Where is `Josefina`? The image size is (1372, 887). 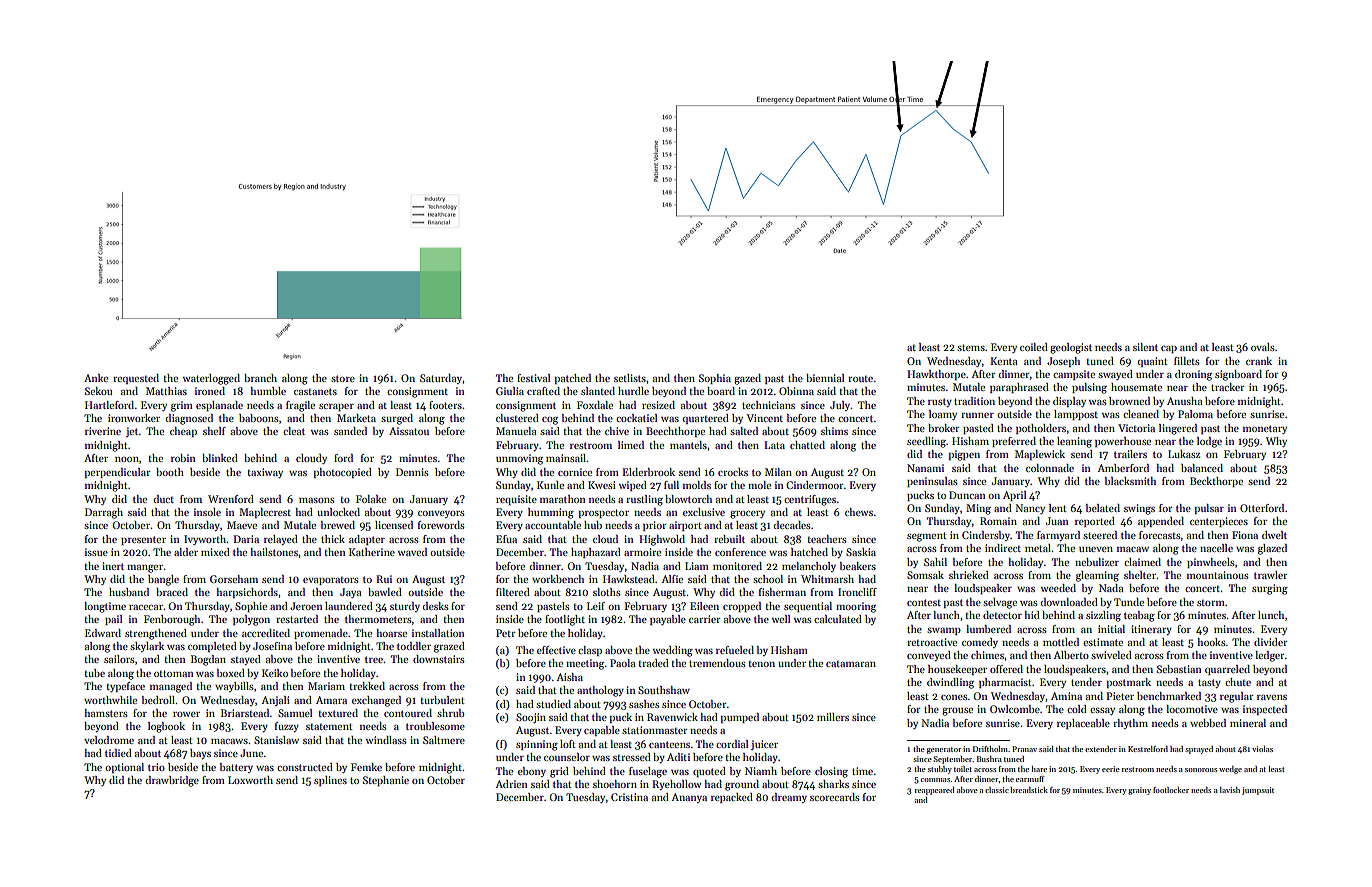
Josefina is located at coordinates (272, 646).
